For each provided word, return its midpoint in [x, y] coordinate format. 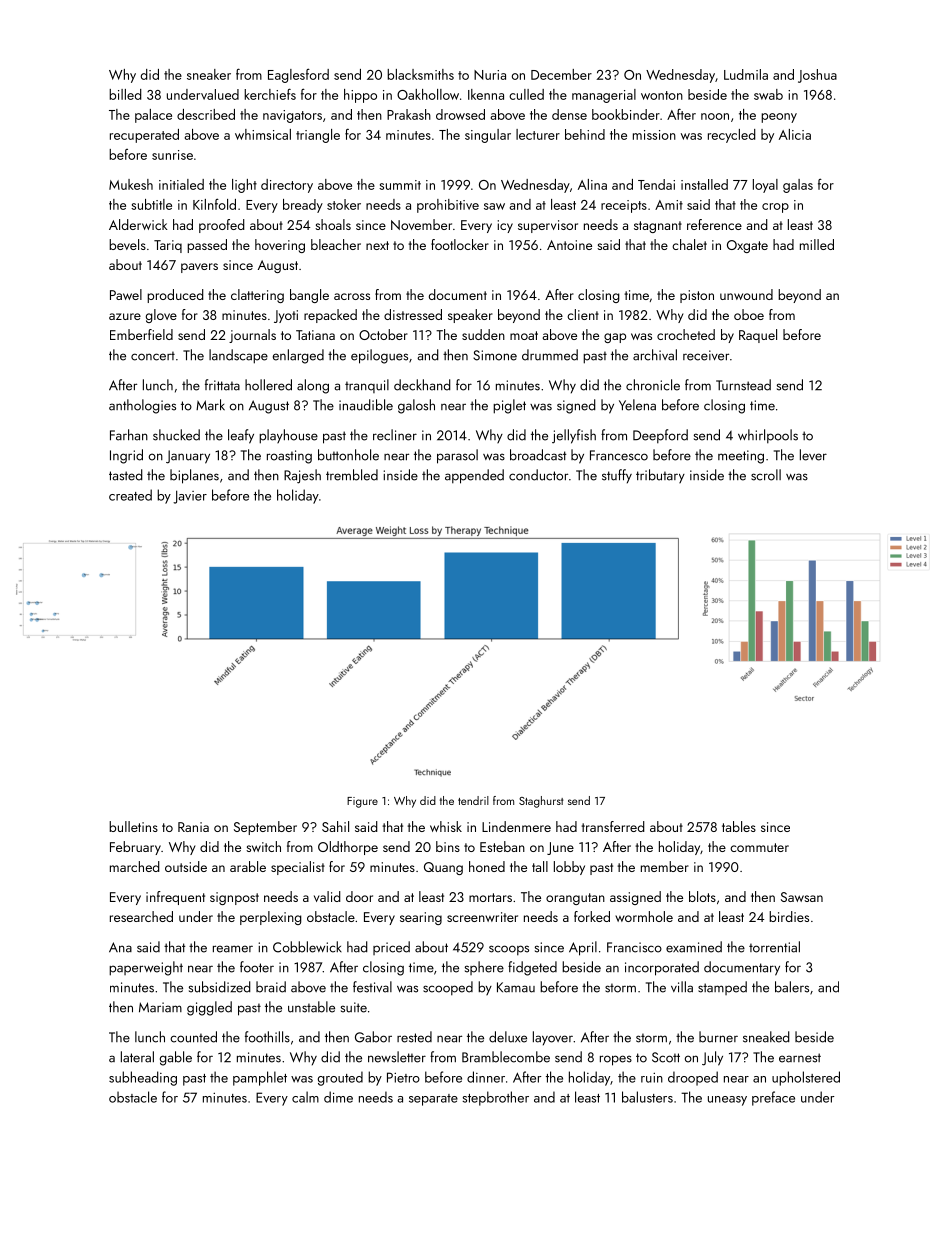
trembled [352, 475]
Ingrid [126, 456]
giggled [209, 1008]
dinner [486, 1077]
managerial [604, 96]
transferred [613, 826]
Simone [495, 355]
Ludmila [746, 74]
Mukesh [131, 184]
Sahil [335, 826]
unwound [746, 294]
